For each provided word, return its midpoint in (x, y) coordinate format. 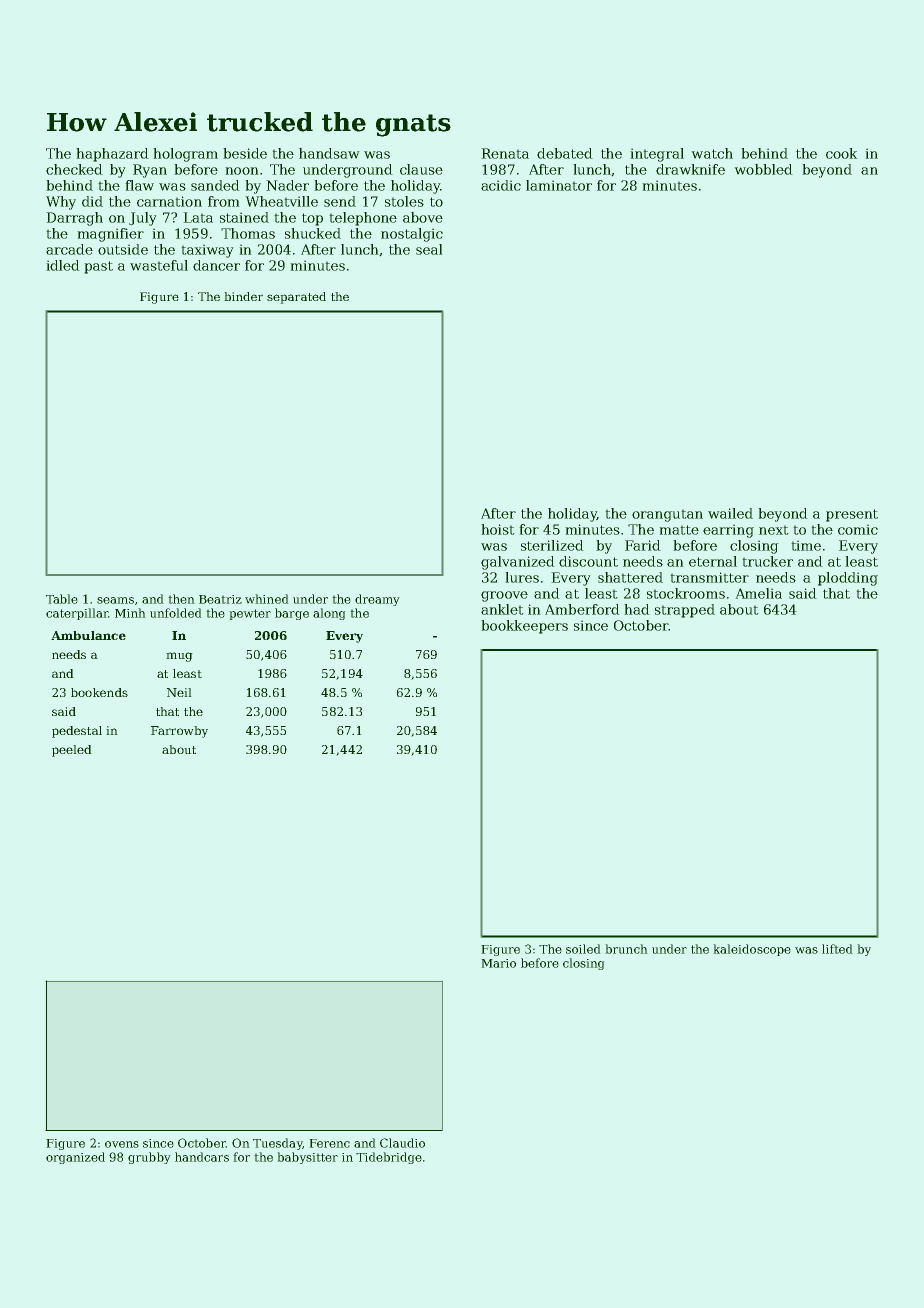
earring (728, 531)
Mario (498, 963)
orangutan (667, 515)
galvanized (518, 563)
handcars (202, 1157)
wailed (730, 513)
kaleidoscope (752, 950)
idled (63, 265)
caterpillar (77, 614)
